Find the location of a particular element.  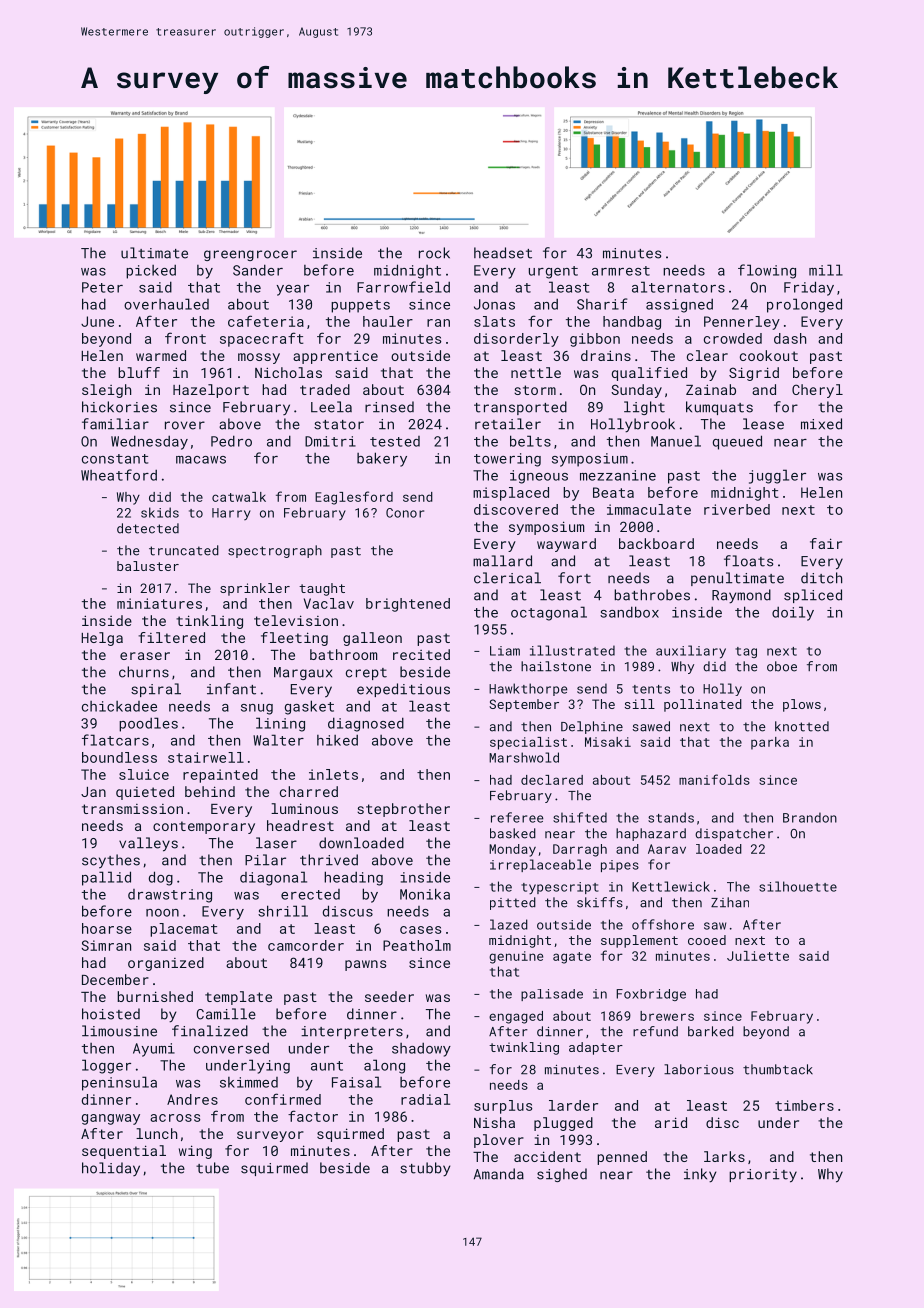

template is located at coordinates (238, 998).
